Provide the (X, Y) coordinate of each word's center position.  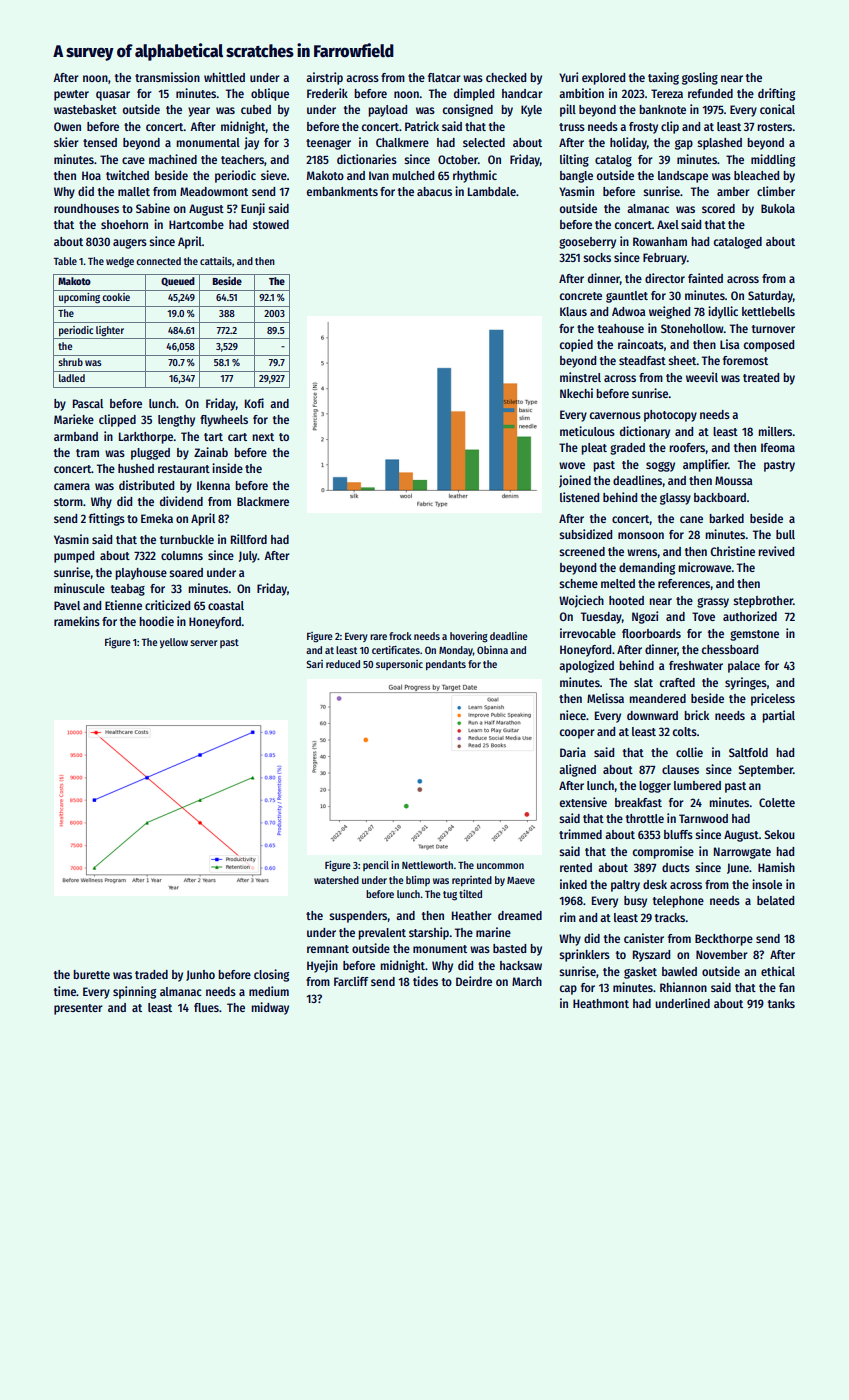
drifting (776, 94)
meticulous (587, 431)
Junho (200, 975)
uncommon (500, 866)
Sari (314, 664)
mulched (413, 175)
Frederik (327, 93)
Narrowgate (742, 853)
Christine (733, 551)
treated (761, 377)
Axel (668, 224)
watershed (336, 880)
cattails (216, 261)
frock (400, 636)
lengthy (176, 421)
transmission (167, 77)
